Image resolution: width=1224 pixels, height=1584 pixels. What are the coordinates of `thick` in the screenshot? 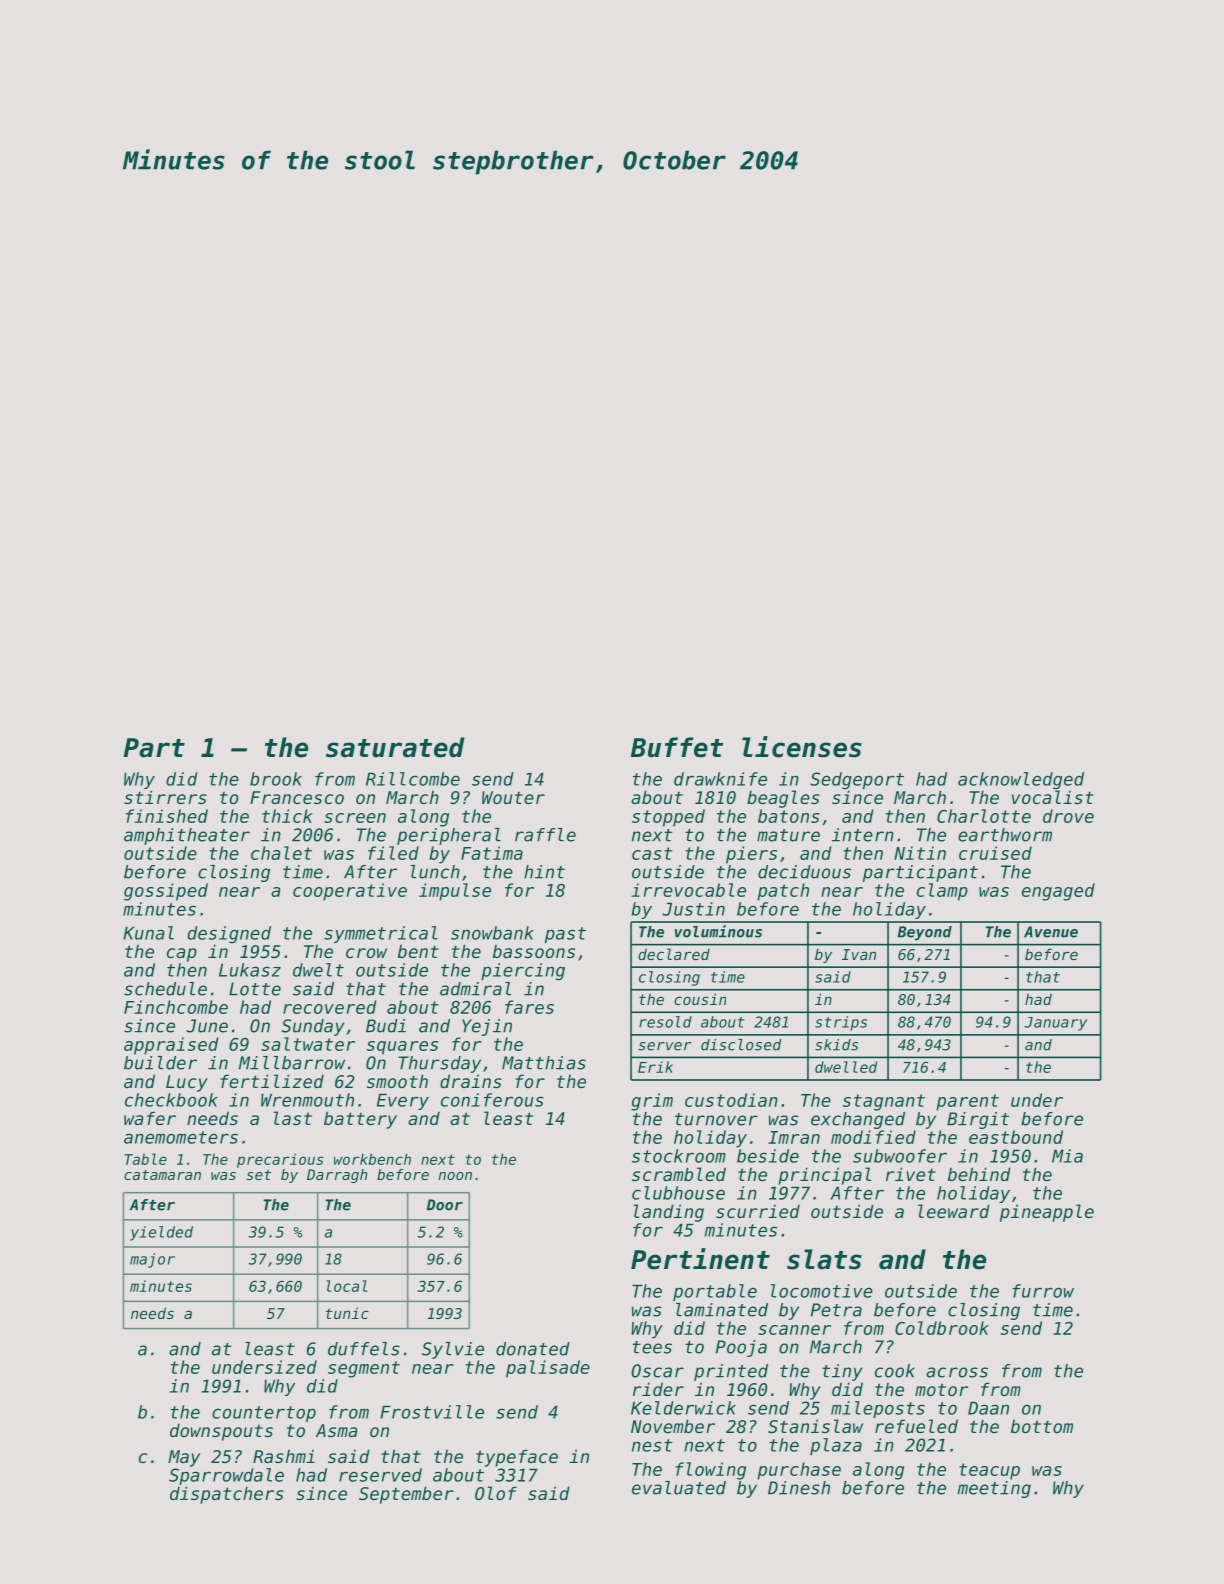 It's located at (287, 816).
